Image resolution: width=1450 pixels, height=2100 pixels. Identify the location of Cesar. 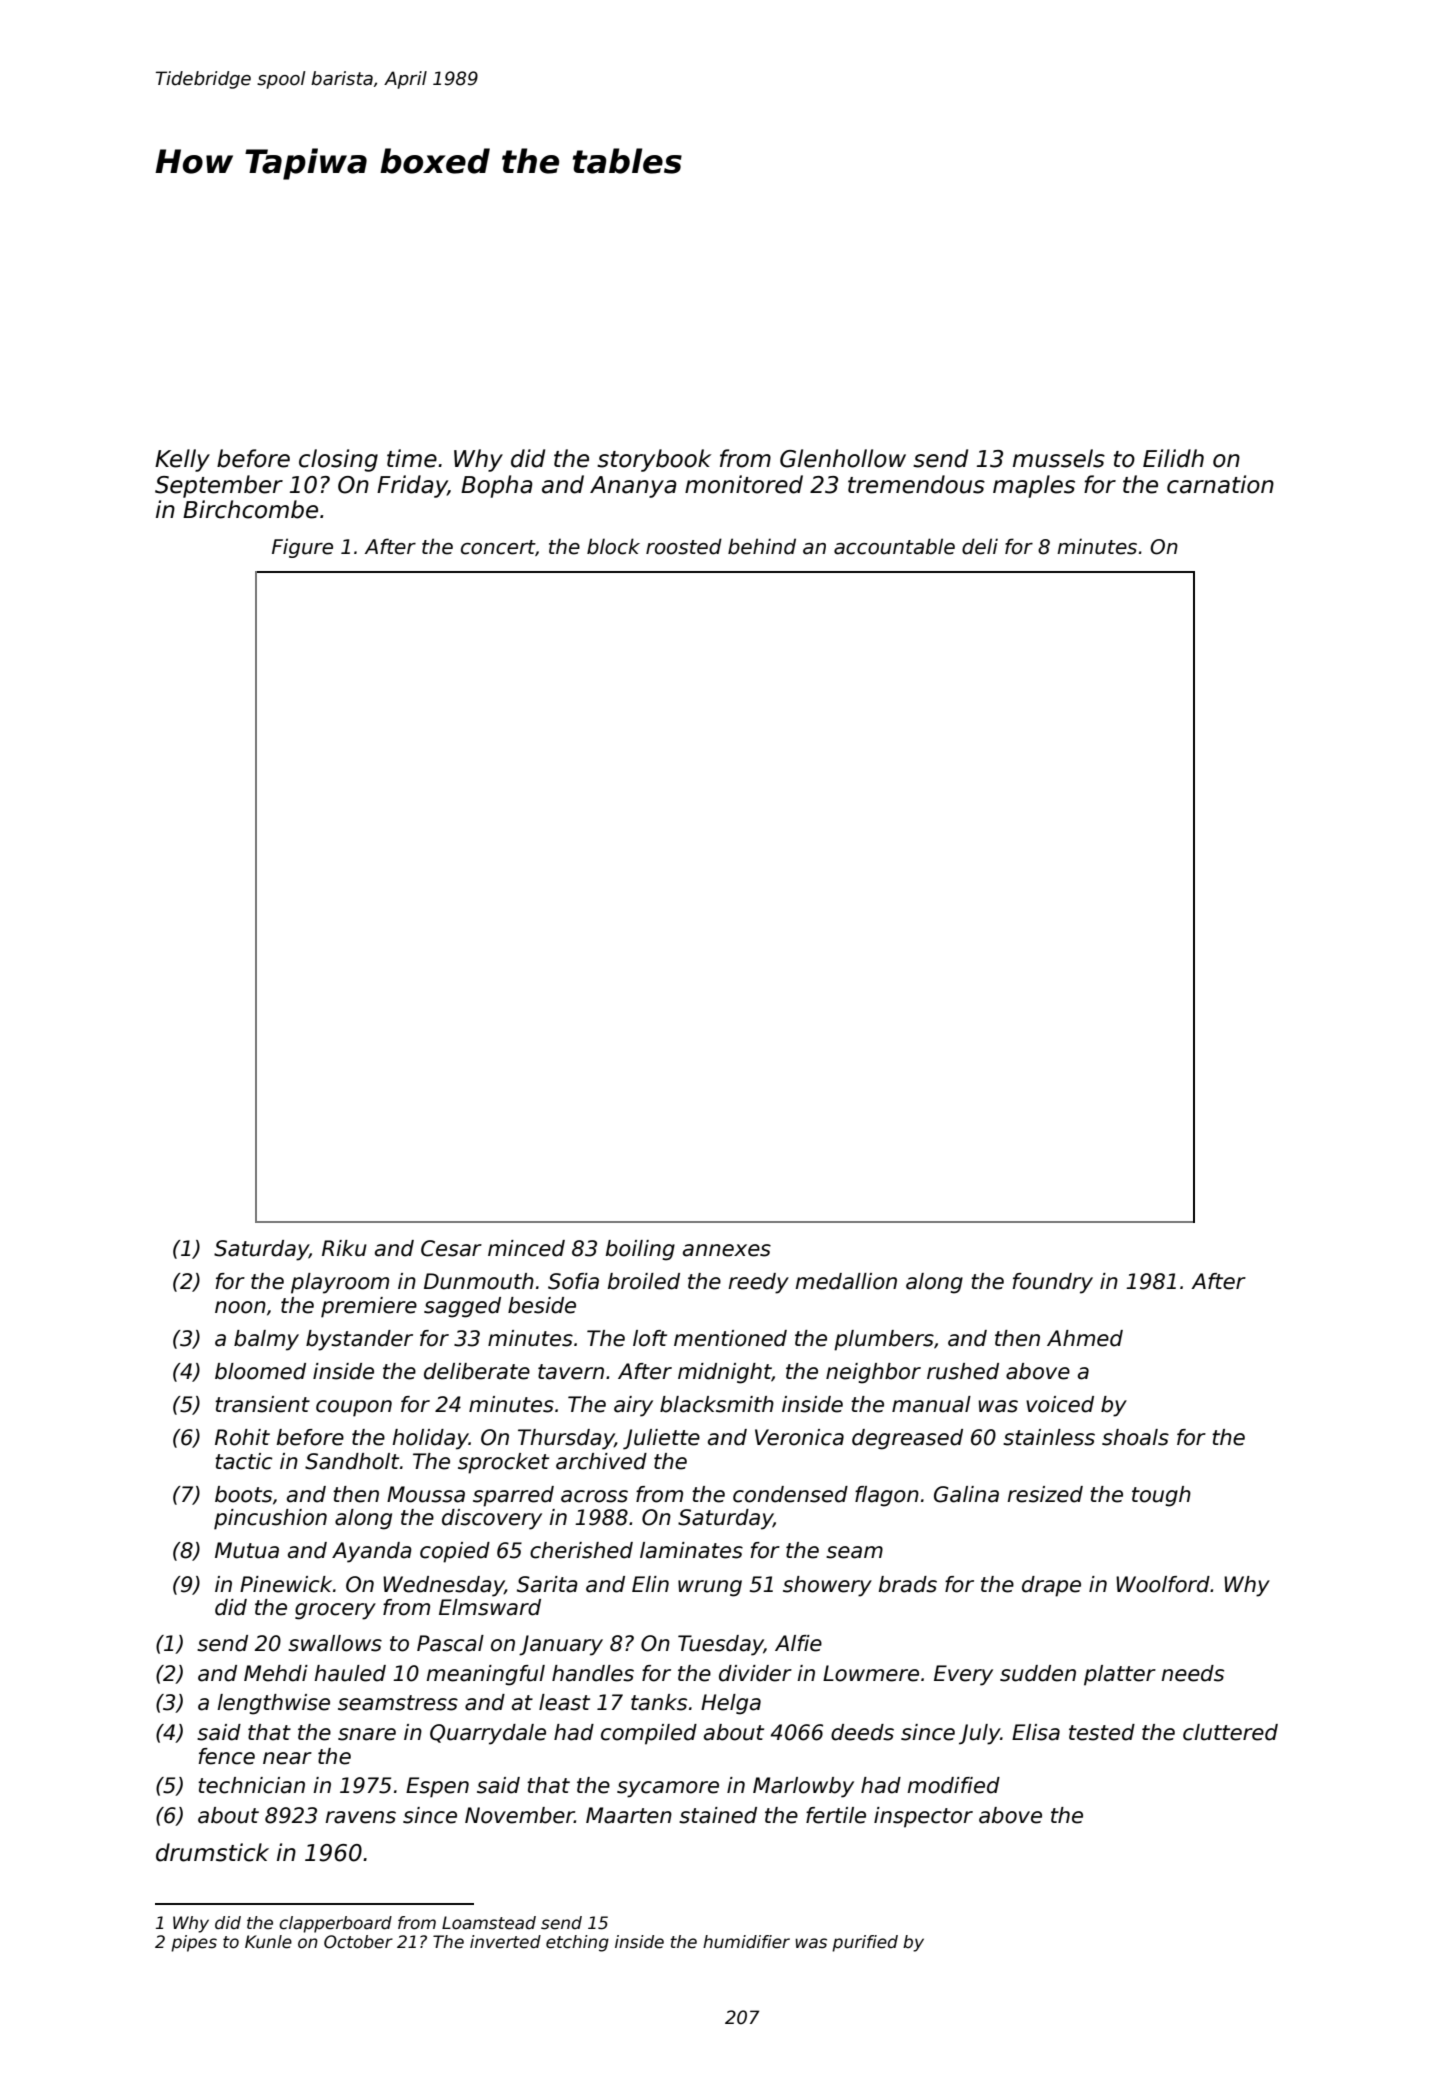
(451, 1248).
